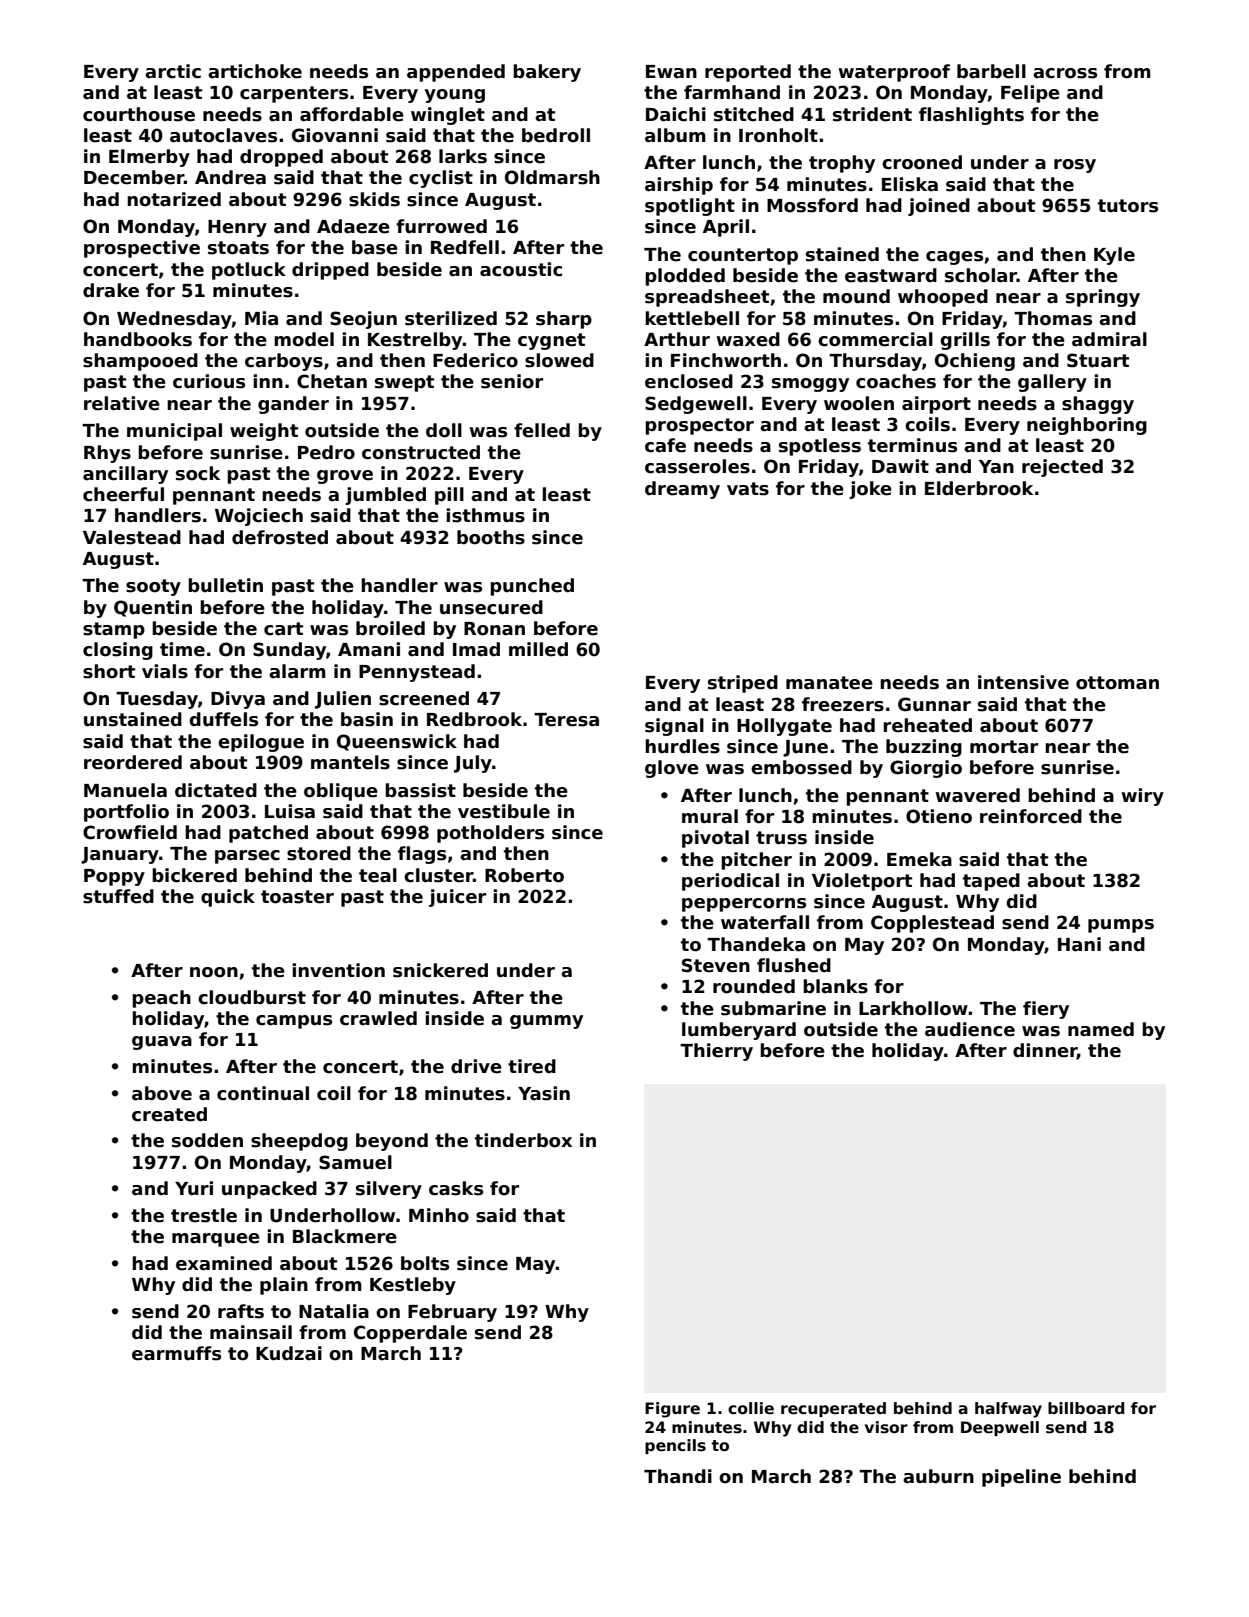  What do you see at coordinates (547, 73) in the screenshot?
I see `bakery` at bounding box center [547, 73].
